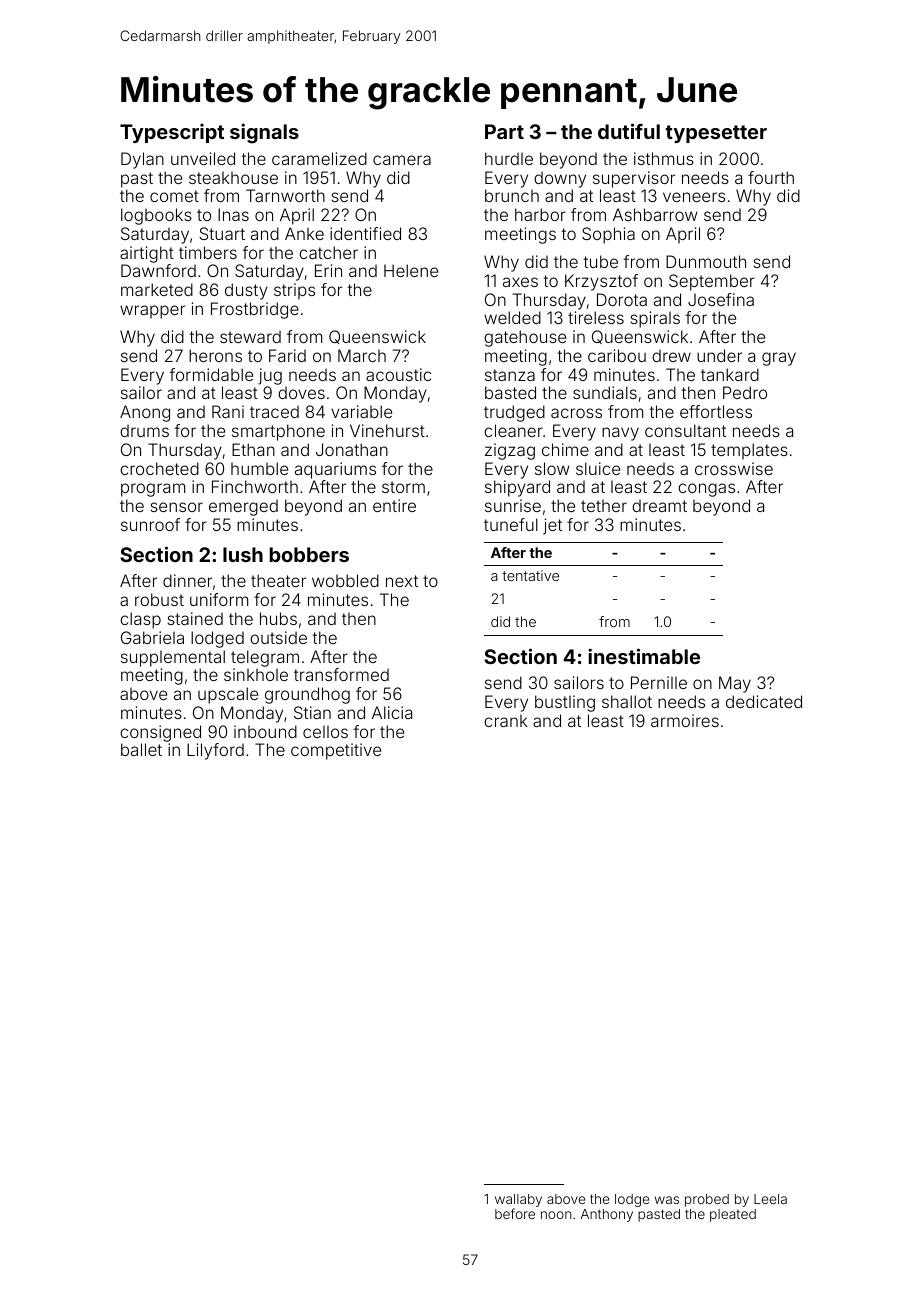  I want to click on wallaby, so click(518, 1201).
